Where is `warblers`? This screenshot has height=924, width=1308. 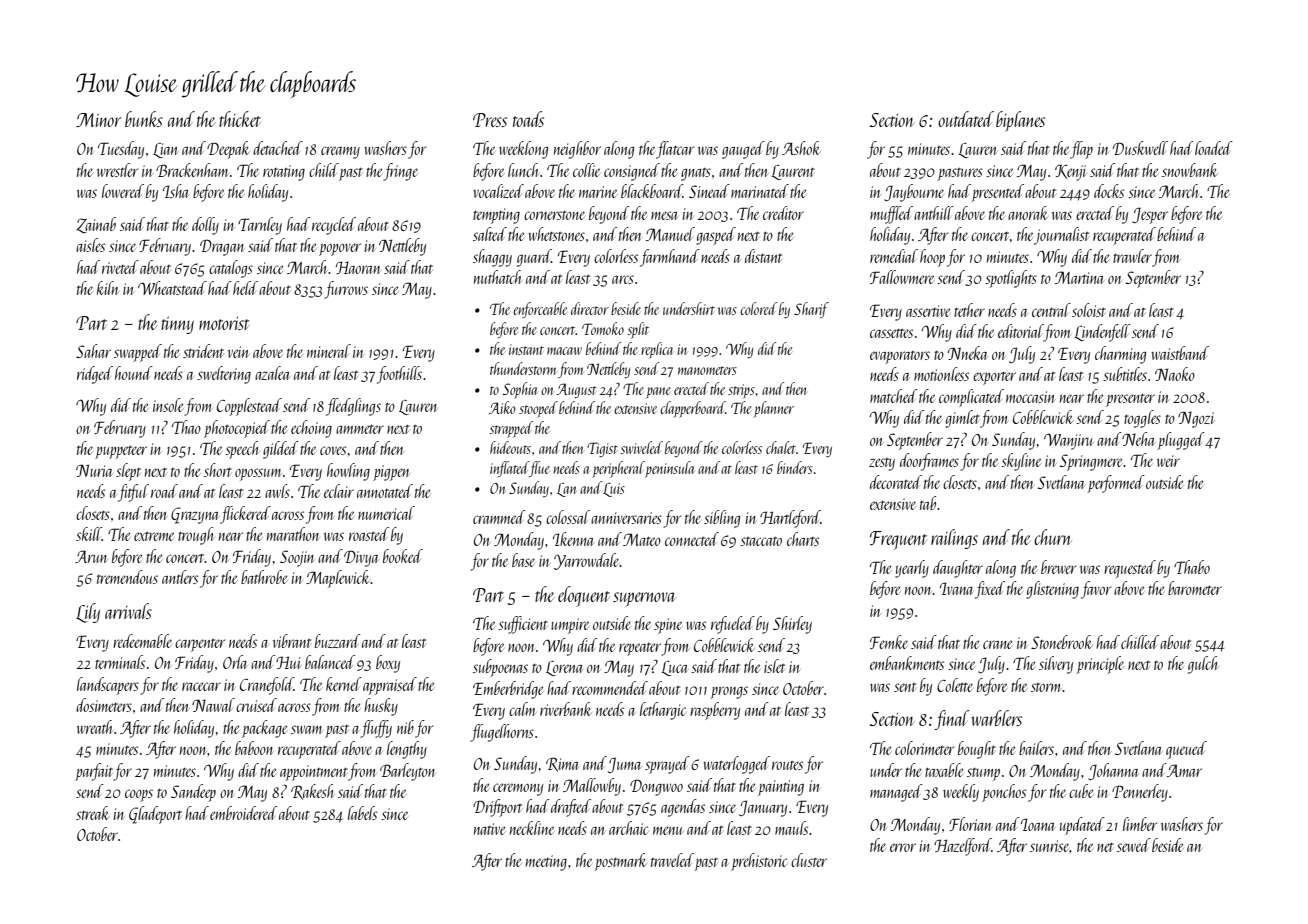
warblers is located at coordinates (996, 718).
